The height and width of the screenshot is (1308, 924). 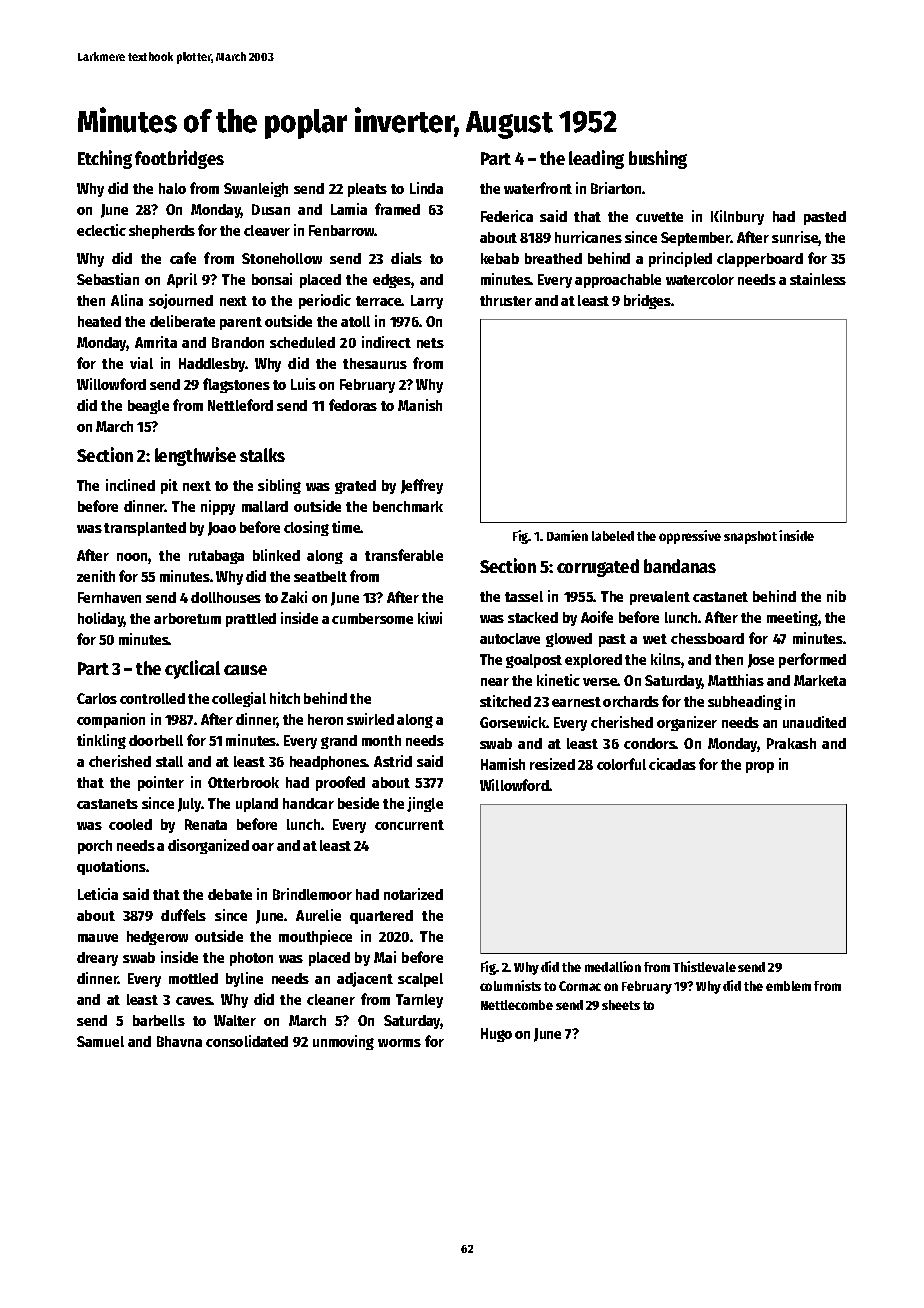 What do you see at coordinates (510, 638) in the screenshot?
I see `autoclave` at bounding box center [510, 638].
